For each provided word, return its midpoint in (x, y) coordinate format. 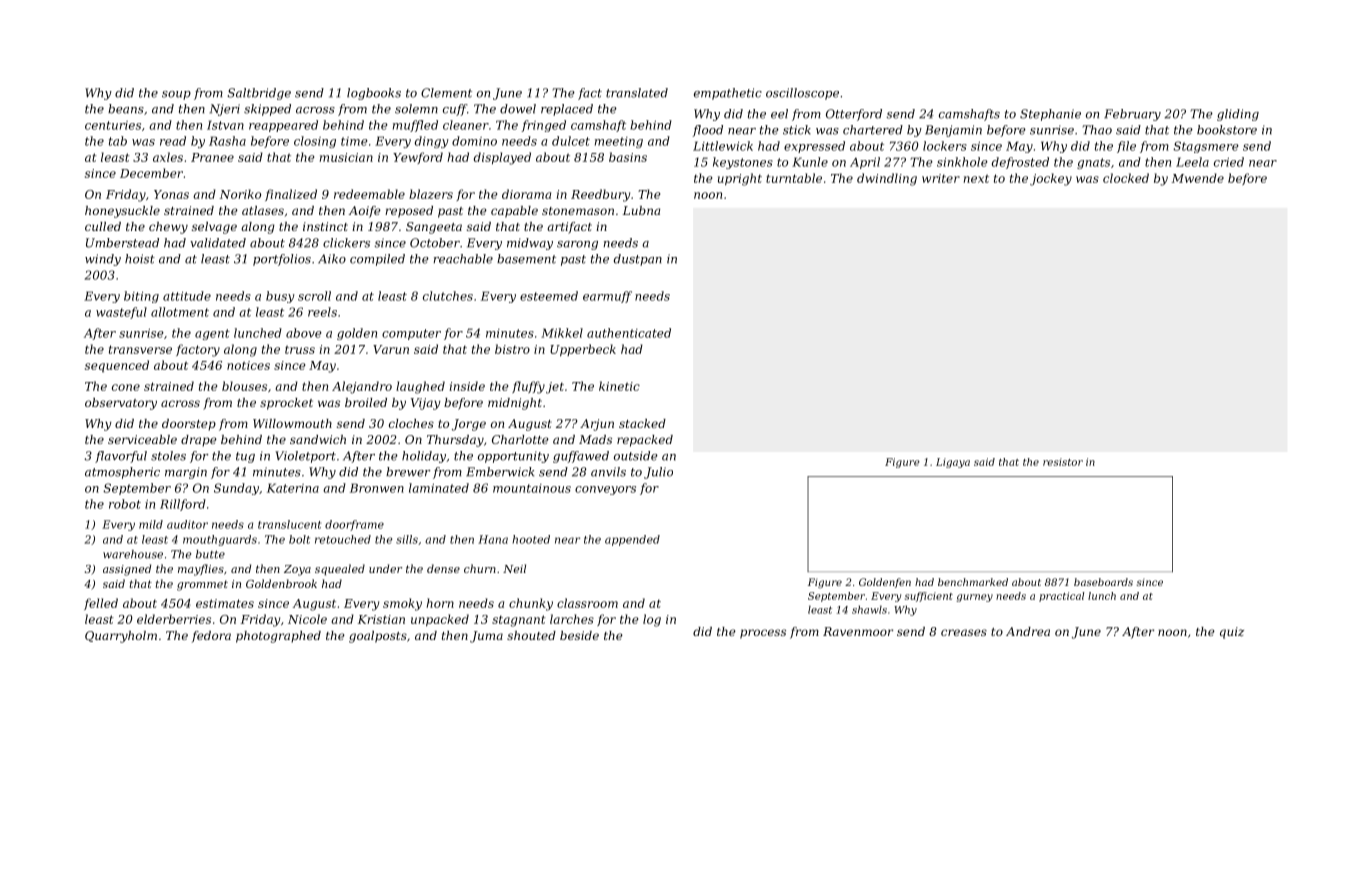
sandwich (318, 439)
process (763, 634)
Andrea (1028, 631)
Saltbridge (259, 94)
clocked (1126, 178)
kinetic (619, 386)
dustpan (638, 260)
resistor (1063, 462)
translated (637, 93)
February (1132, 115)
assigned (127, 570)
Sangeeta (434, 228)
